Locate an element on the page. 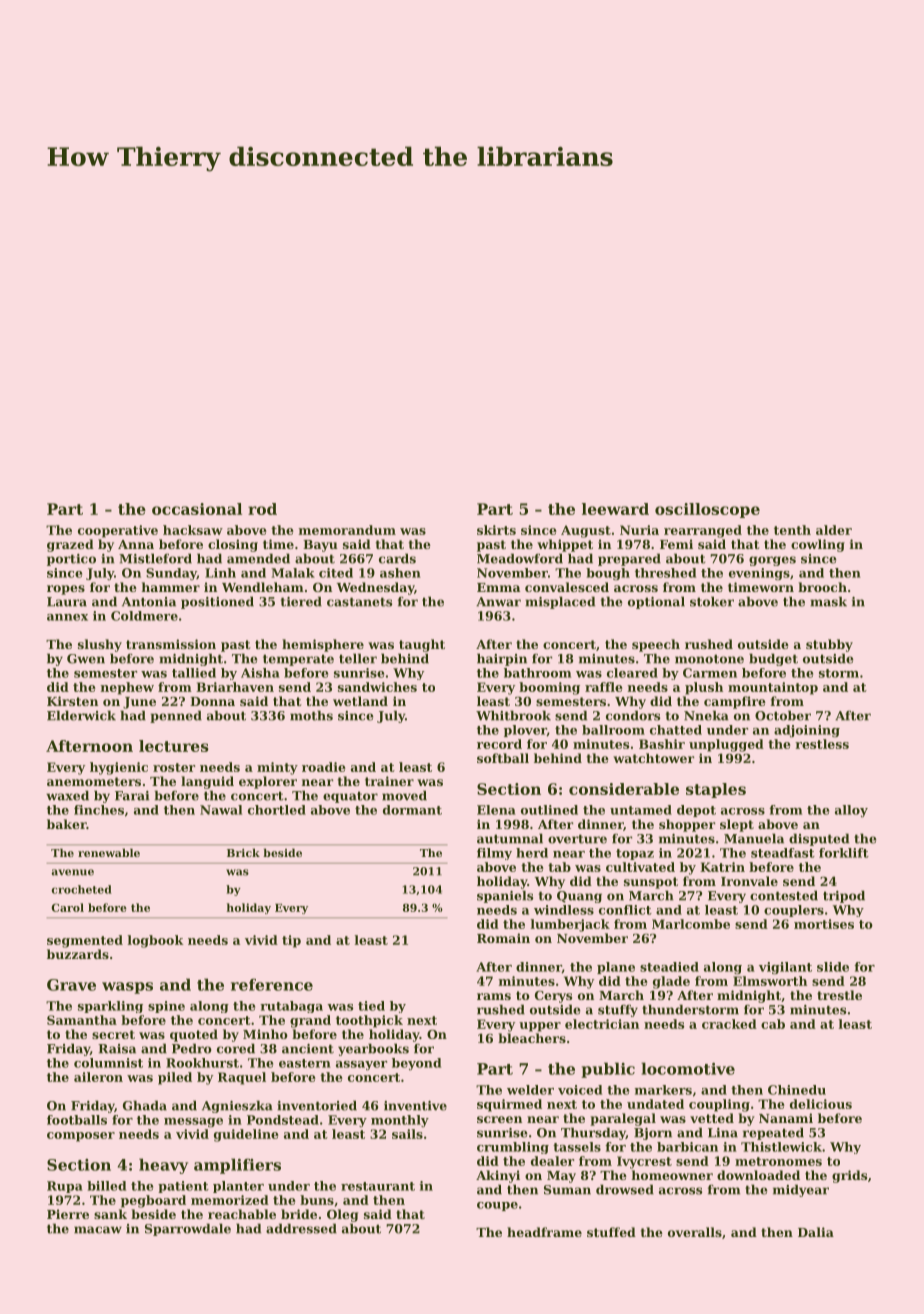 The height and width of the image is (1314, 924). renewable is located at coordinates (109, 852).
